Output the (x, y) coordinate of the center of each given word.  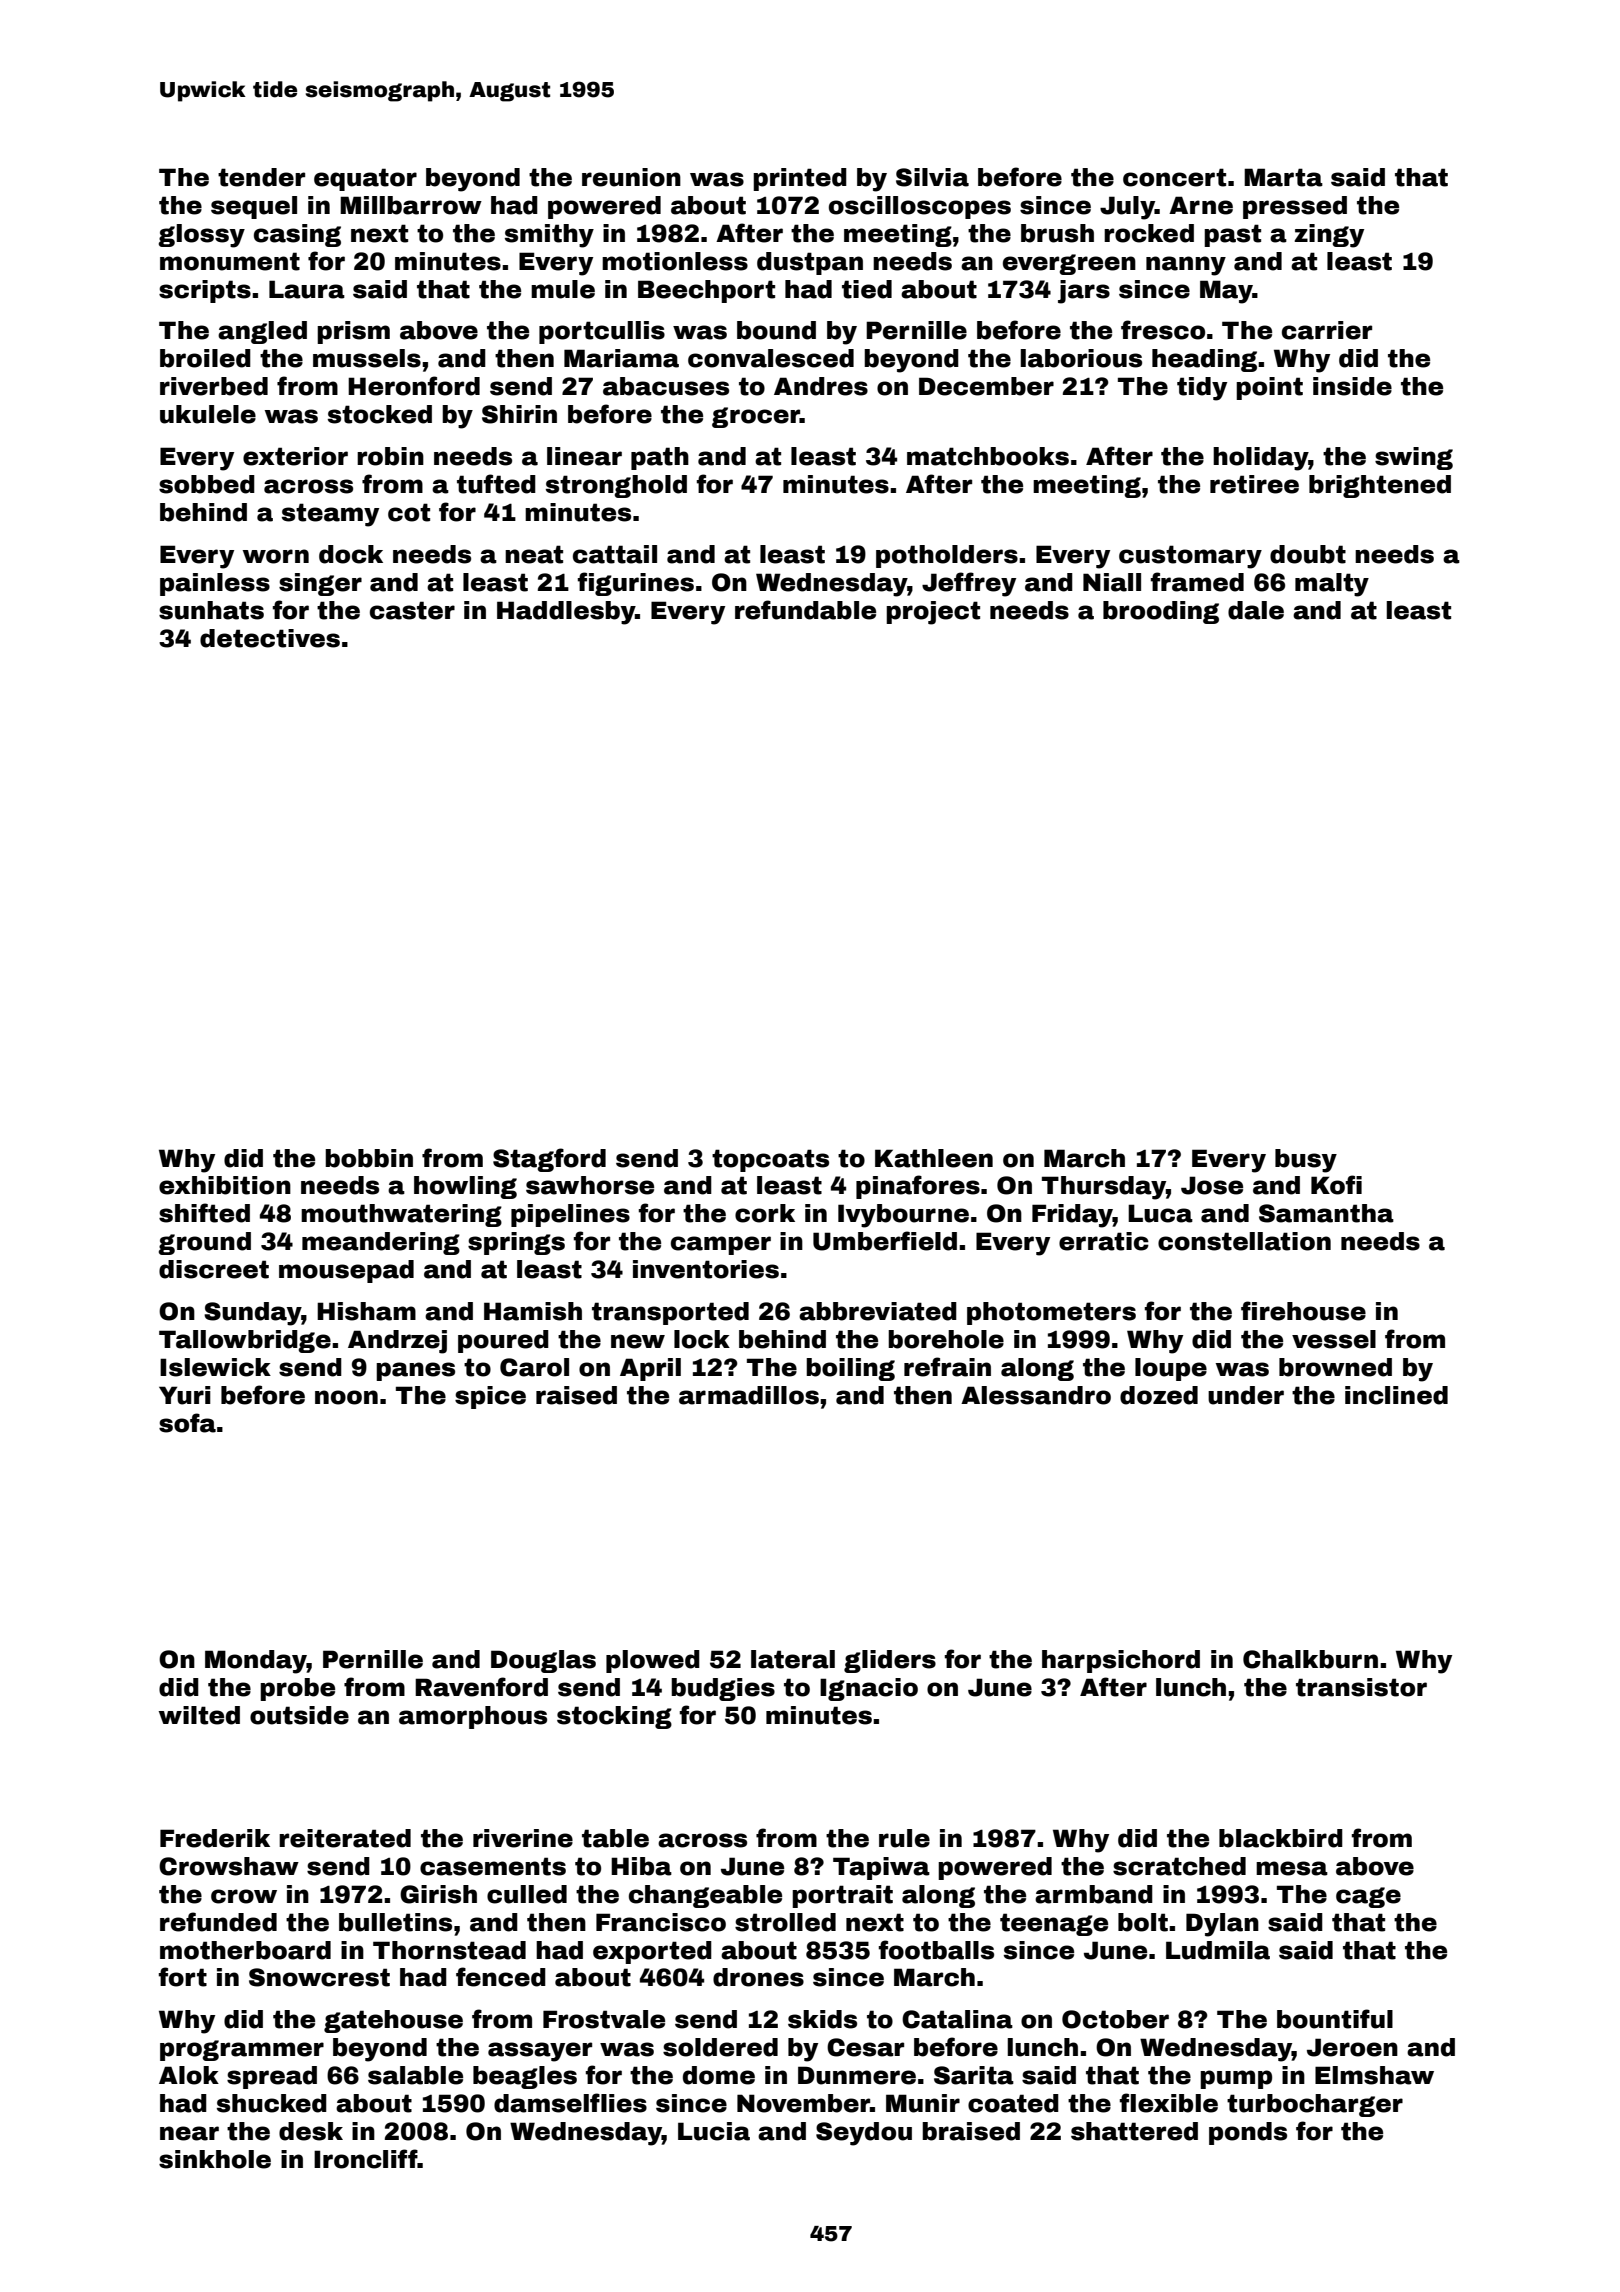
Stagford (549, 1160)
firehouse (1303, 1311)
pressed (1295, 207)
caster (412, 610)
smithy (549, 236)
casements (493, 1866)
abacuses (666, 386)
